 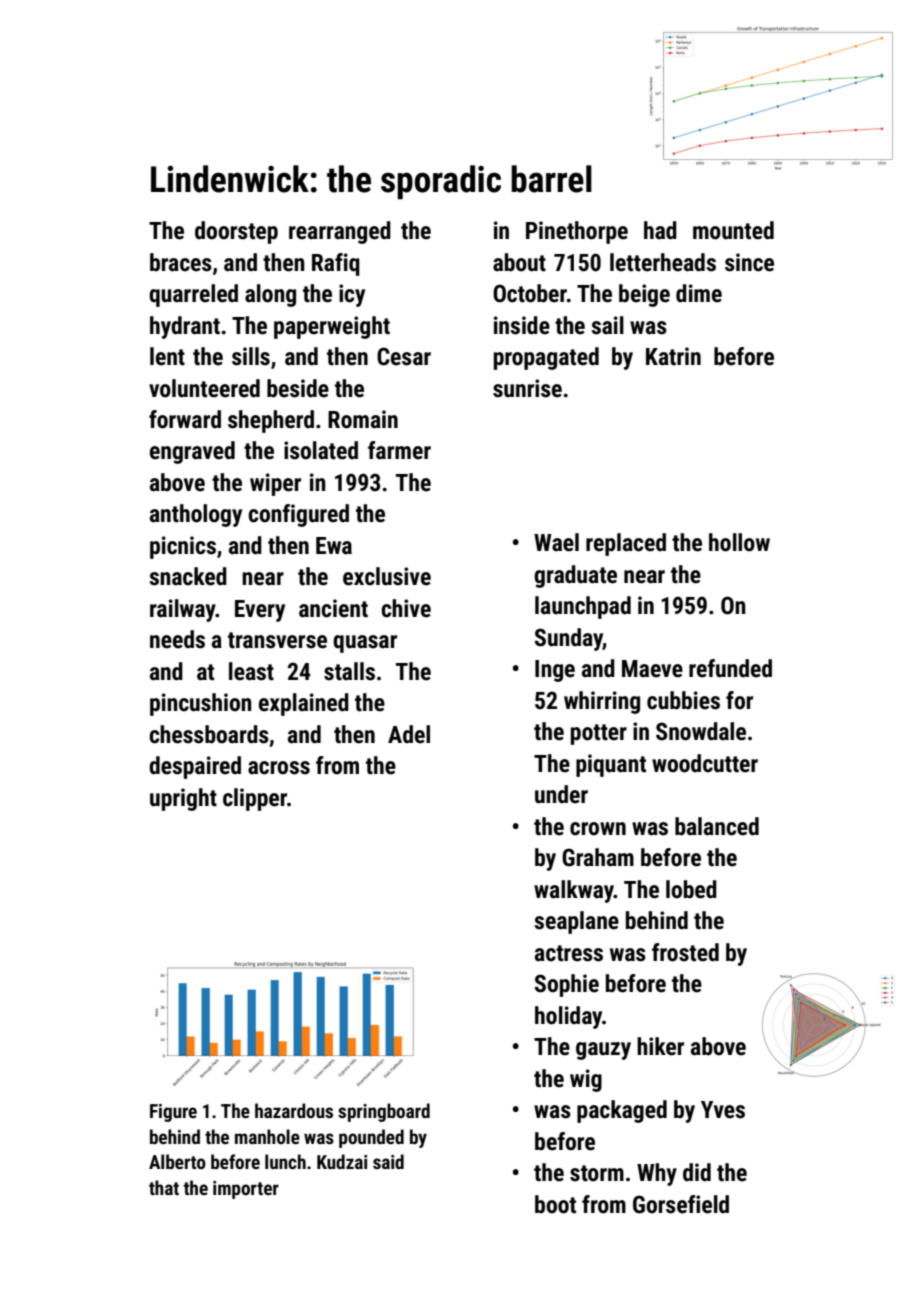 I want to click on walkway, so click(x=574, y=891).
